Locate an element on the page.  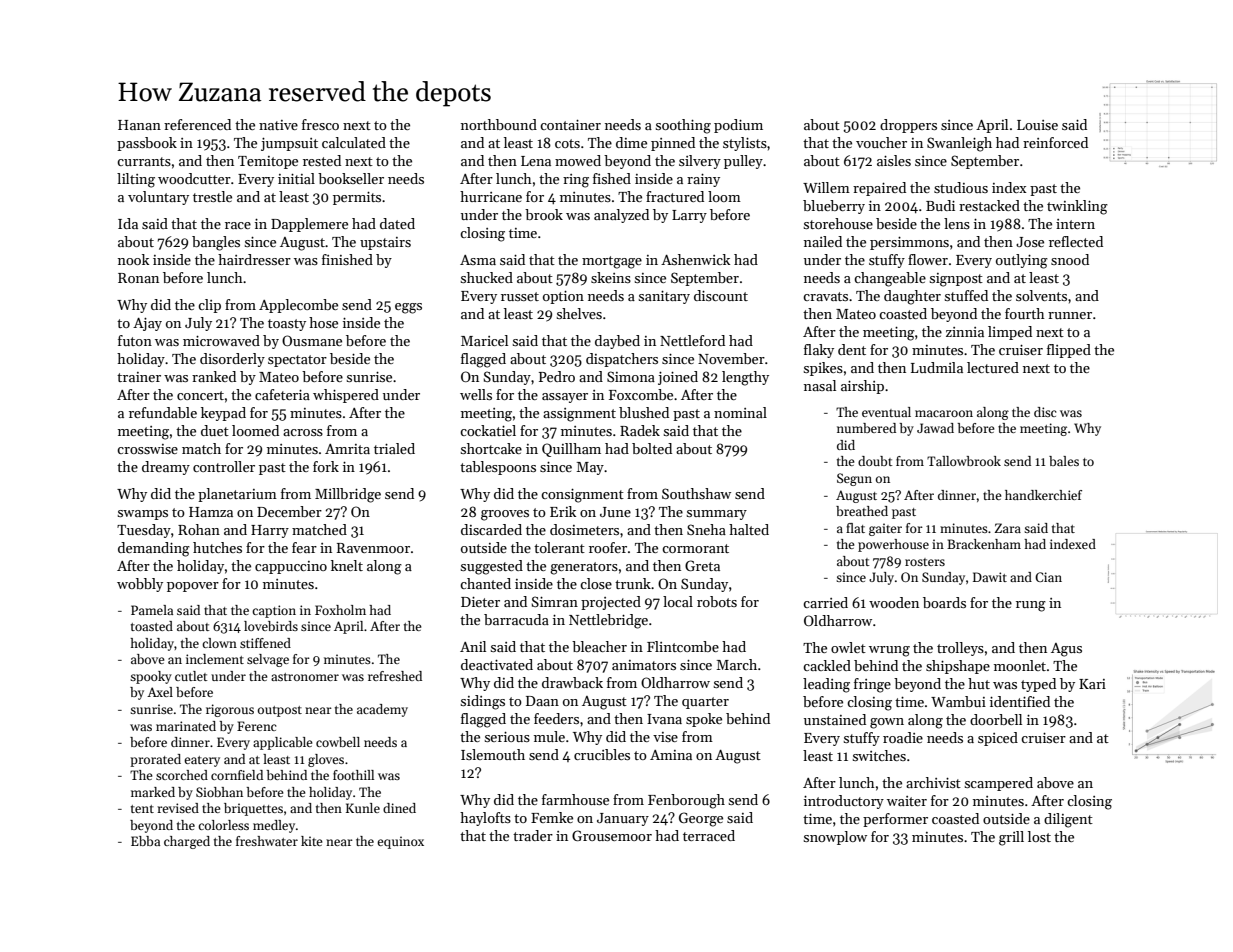
fresco is located at coordinates (320, 124).
